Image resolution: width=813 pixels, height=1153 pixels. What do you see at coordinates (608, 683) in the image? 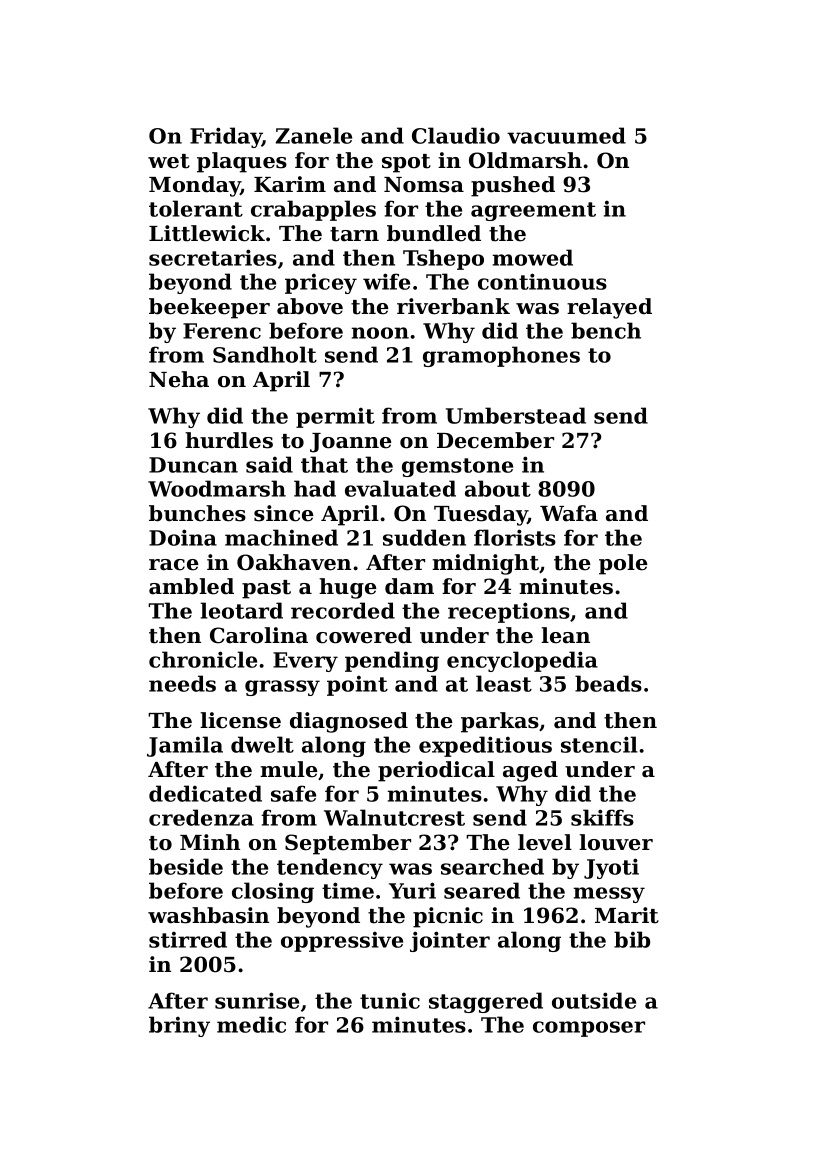
I see `beads` at bounding box center [608, 683].
